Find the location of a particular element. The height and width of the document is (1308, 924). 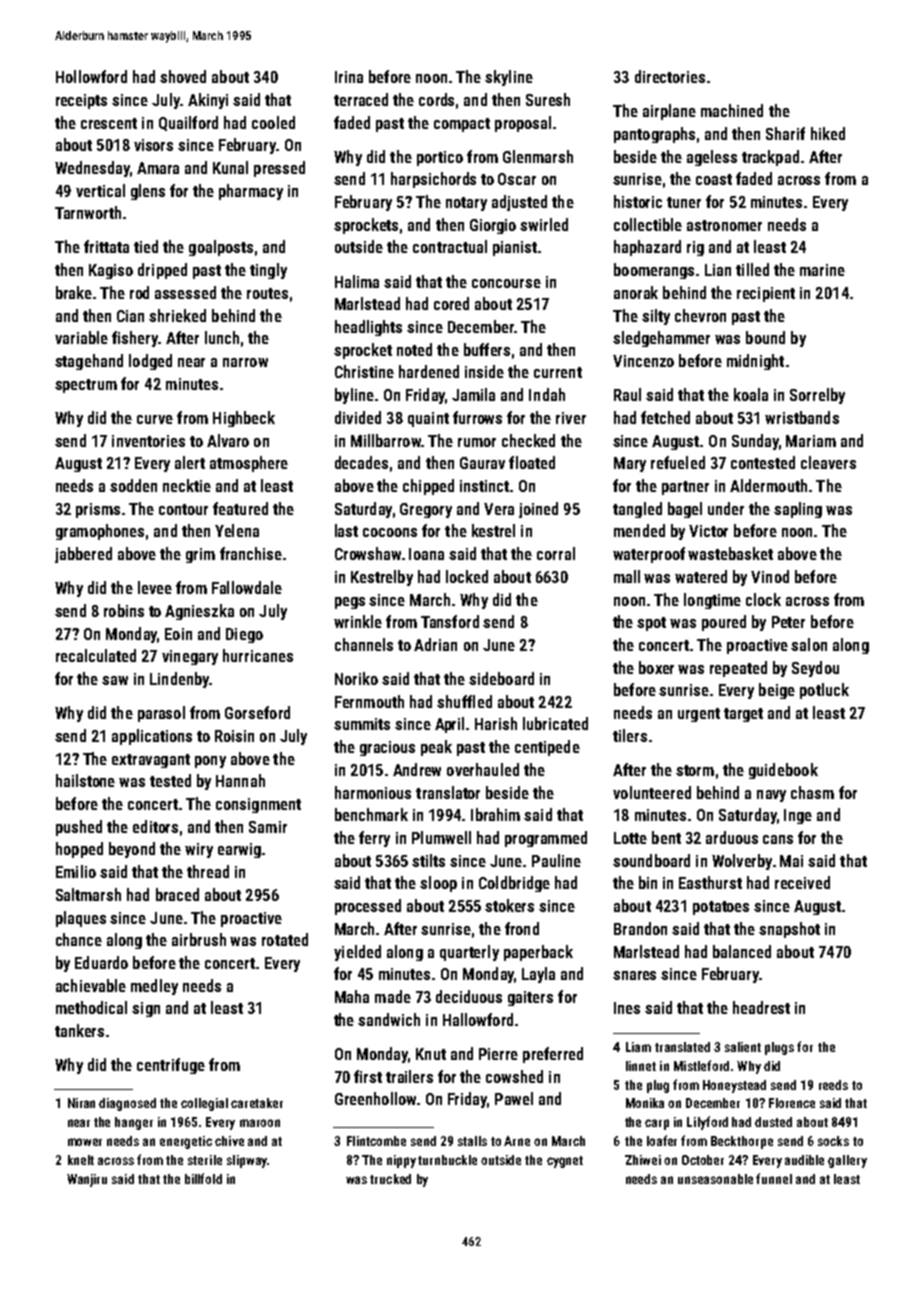

target is located at coordinates (743, 715).
